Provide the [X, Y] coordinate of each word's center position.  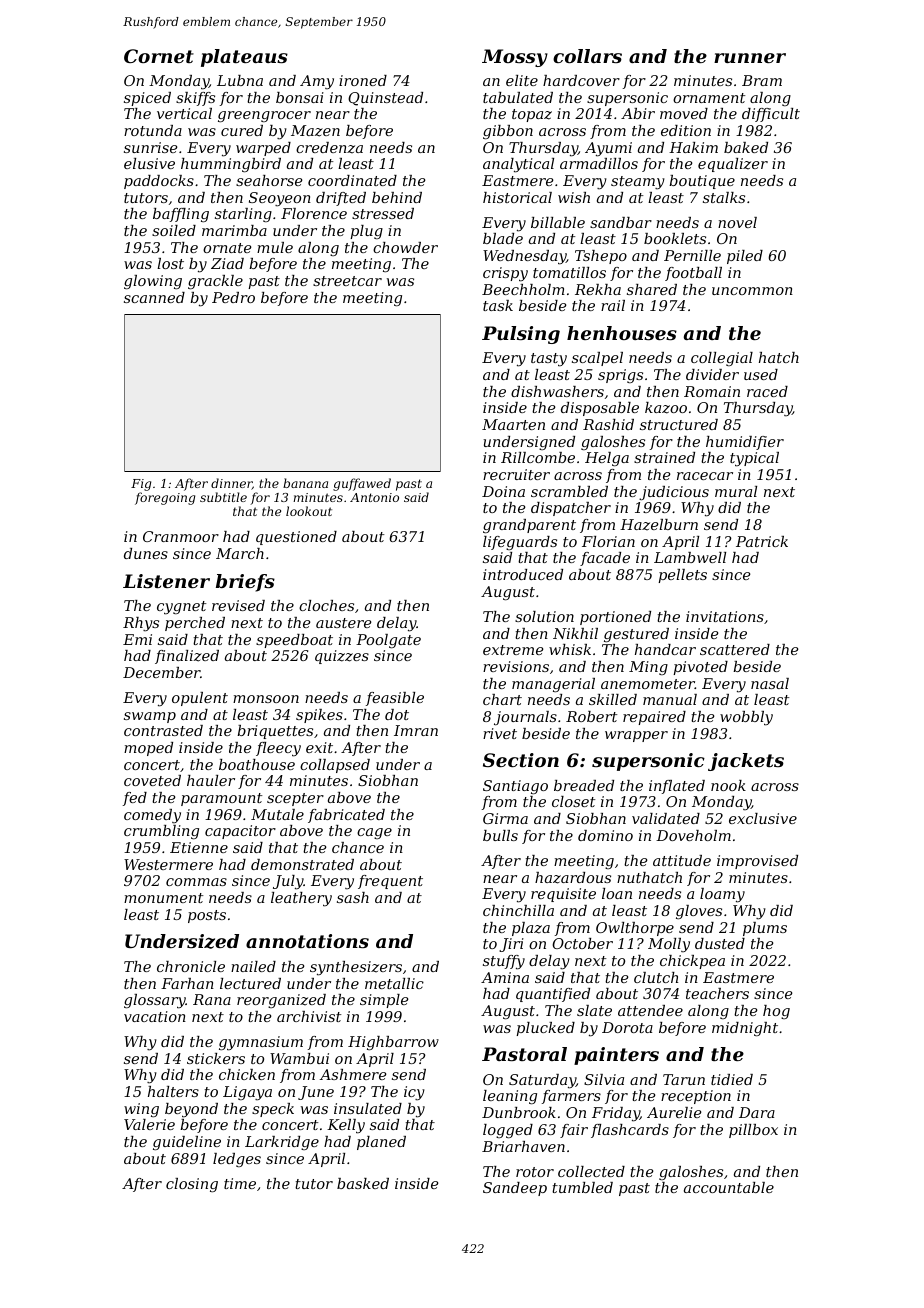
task [498, 305]
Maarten [513, 424]
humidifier [745, 443]
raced [767, 391]
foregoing [165, 498]
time [240, 1183]
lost [170, 263]
